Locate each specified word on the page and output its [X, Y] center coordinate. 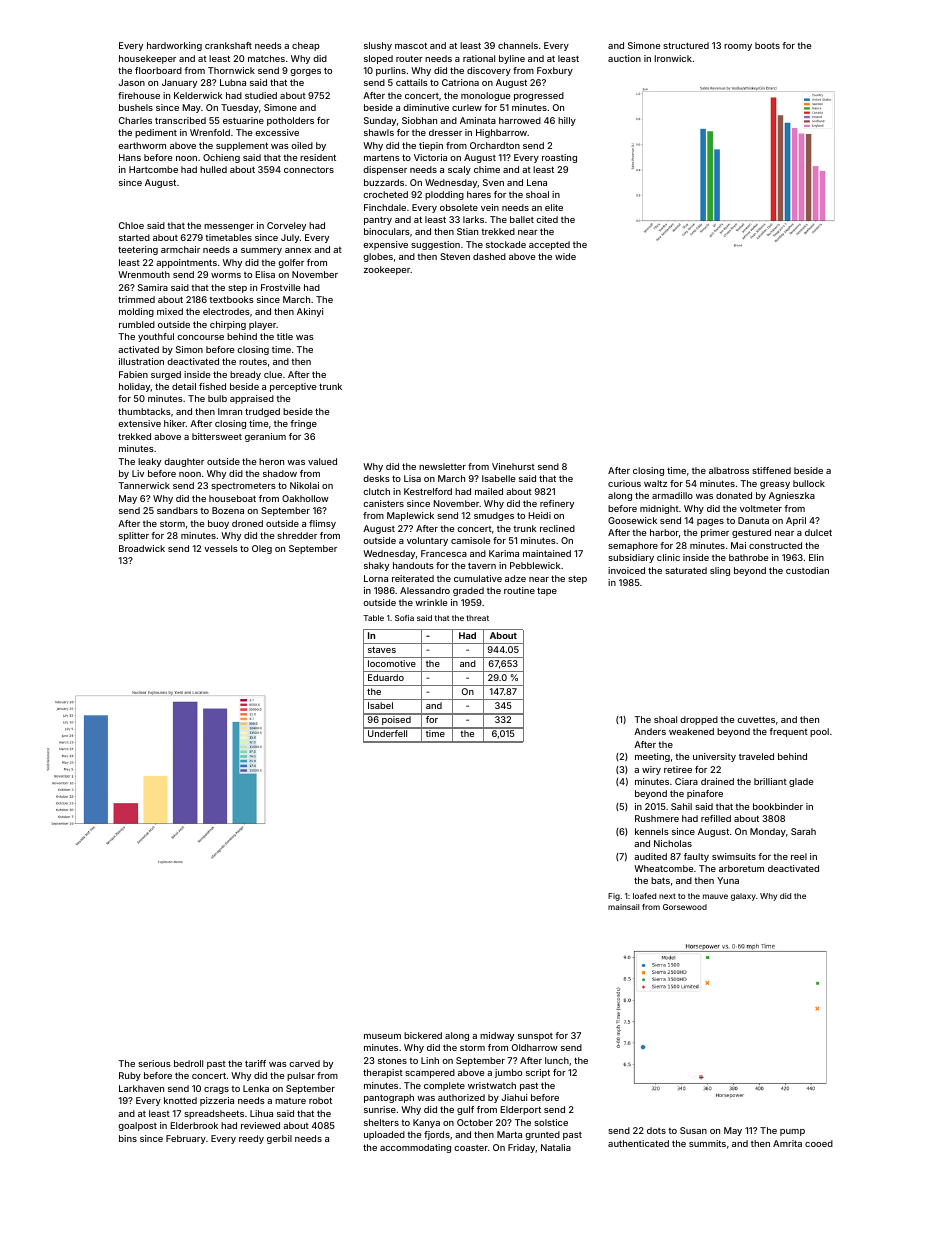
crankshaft [228, 45]
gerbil [279, 1139]
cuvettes [756, 719]
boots [767, 45]
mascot [411, 45]
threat [477, 618]
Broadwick [142, 548]
